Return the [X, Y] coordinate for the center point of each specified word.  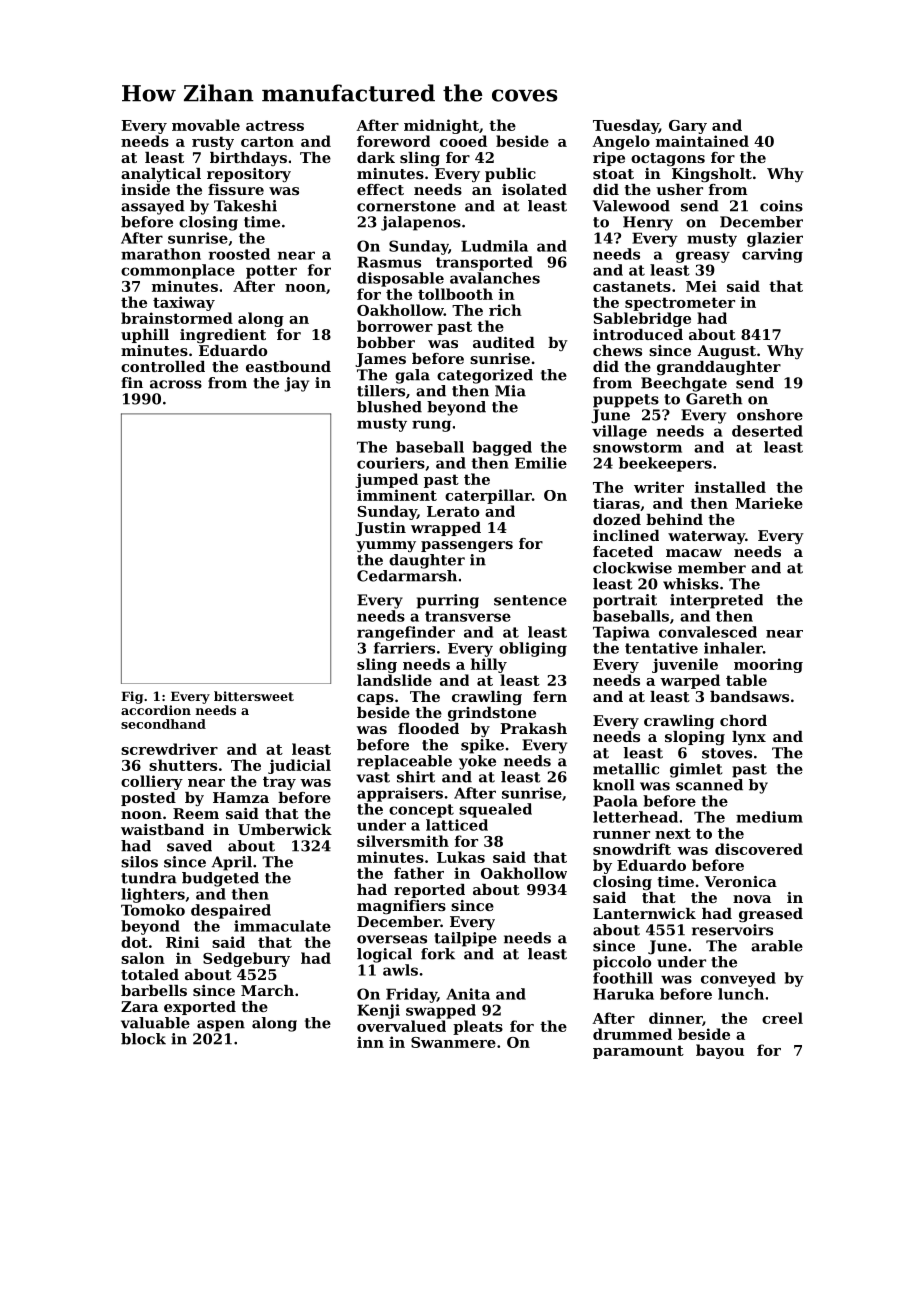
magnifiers [401, 907]
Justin [380, 529]
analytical [161, 175]
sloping [695, 738]
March [267, 990]
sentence [530, 600]
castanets [632, 286]
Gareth [714, 399]
